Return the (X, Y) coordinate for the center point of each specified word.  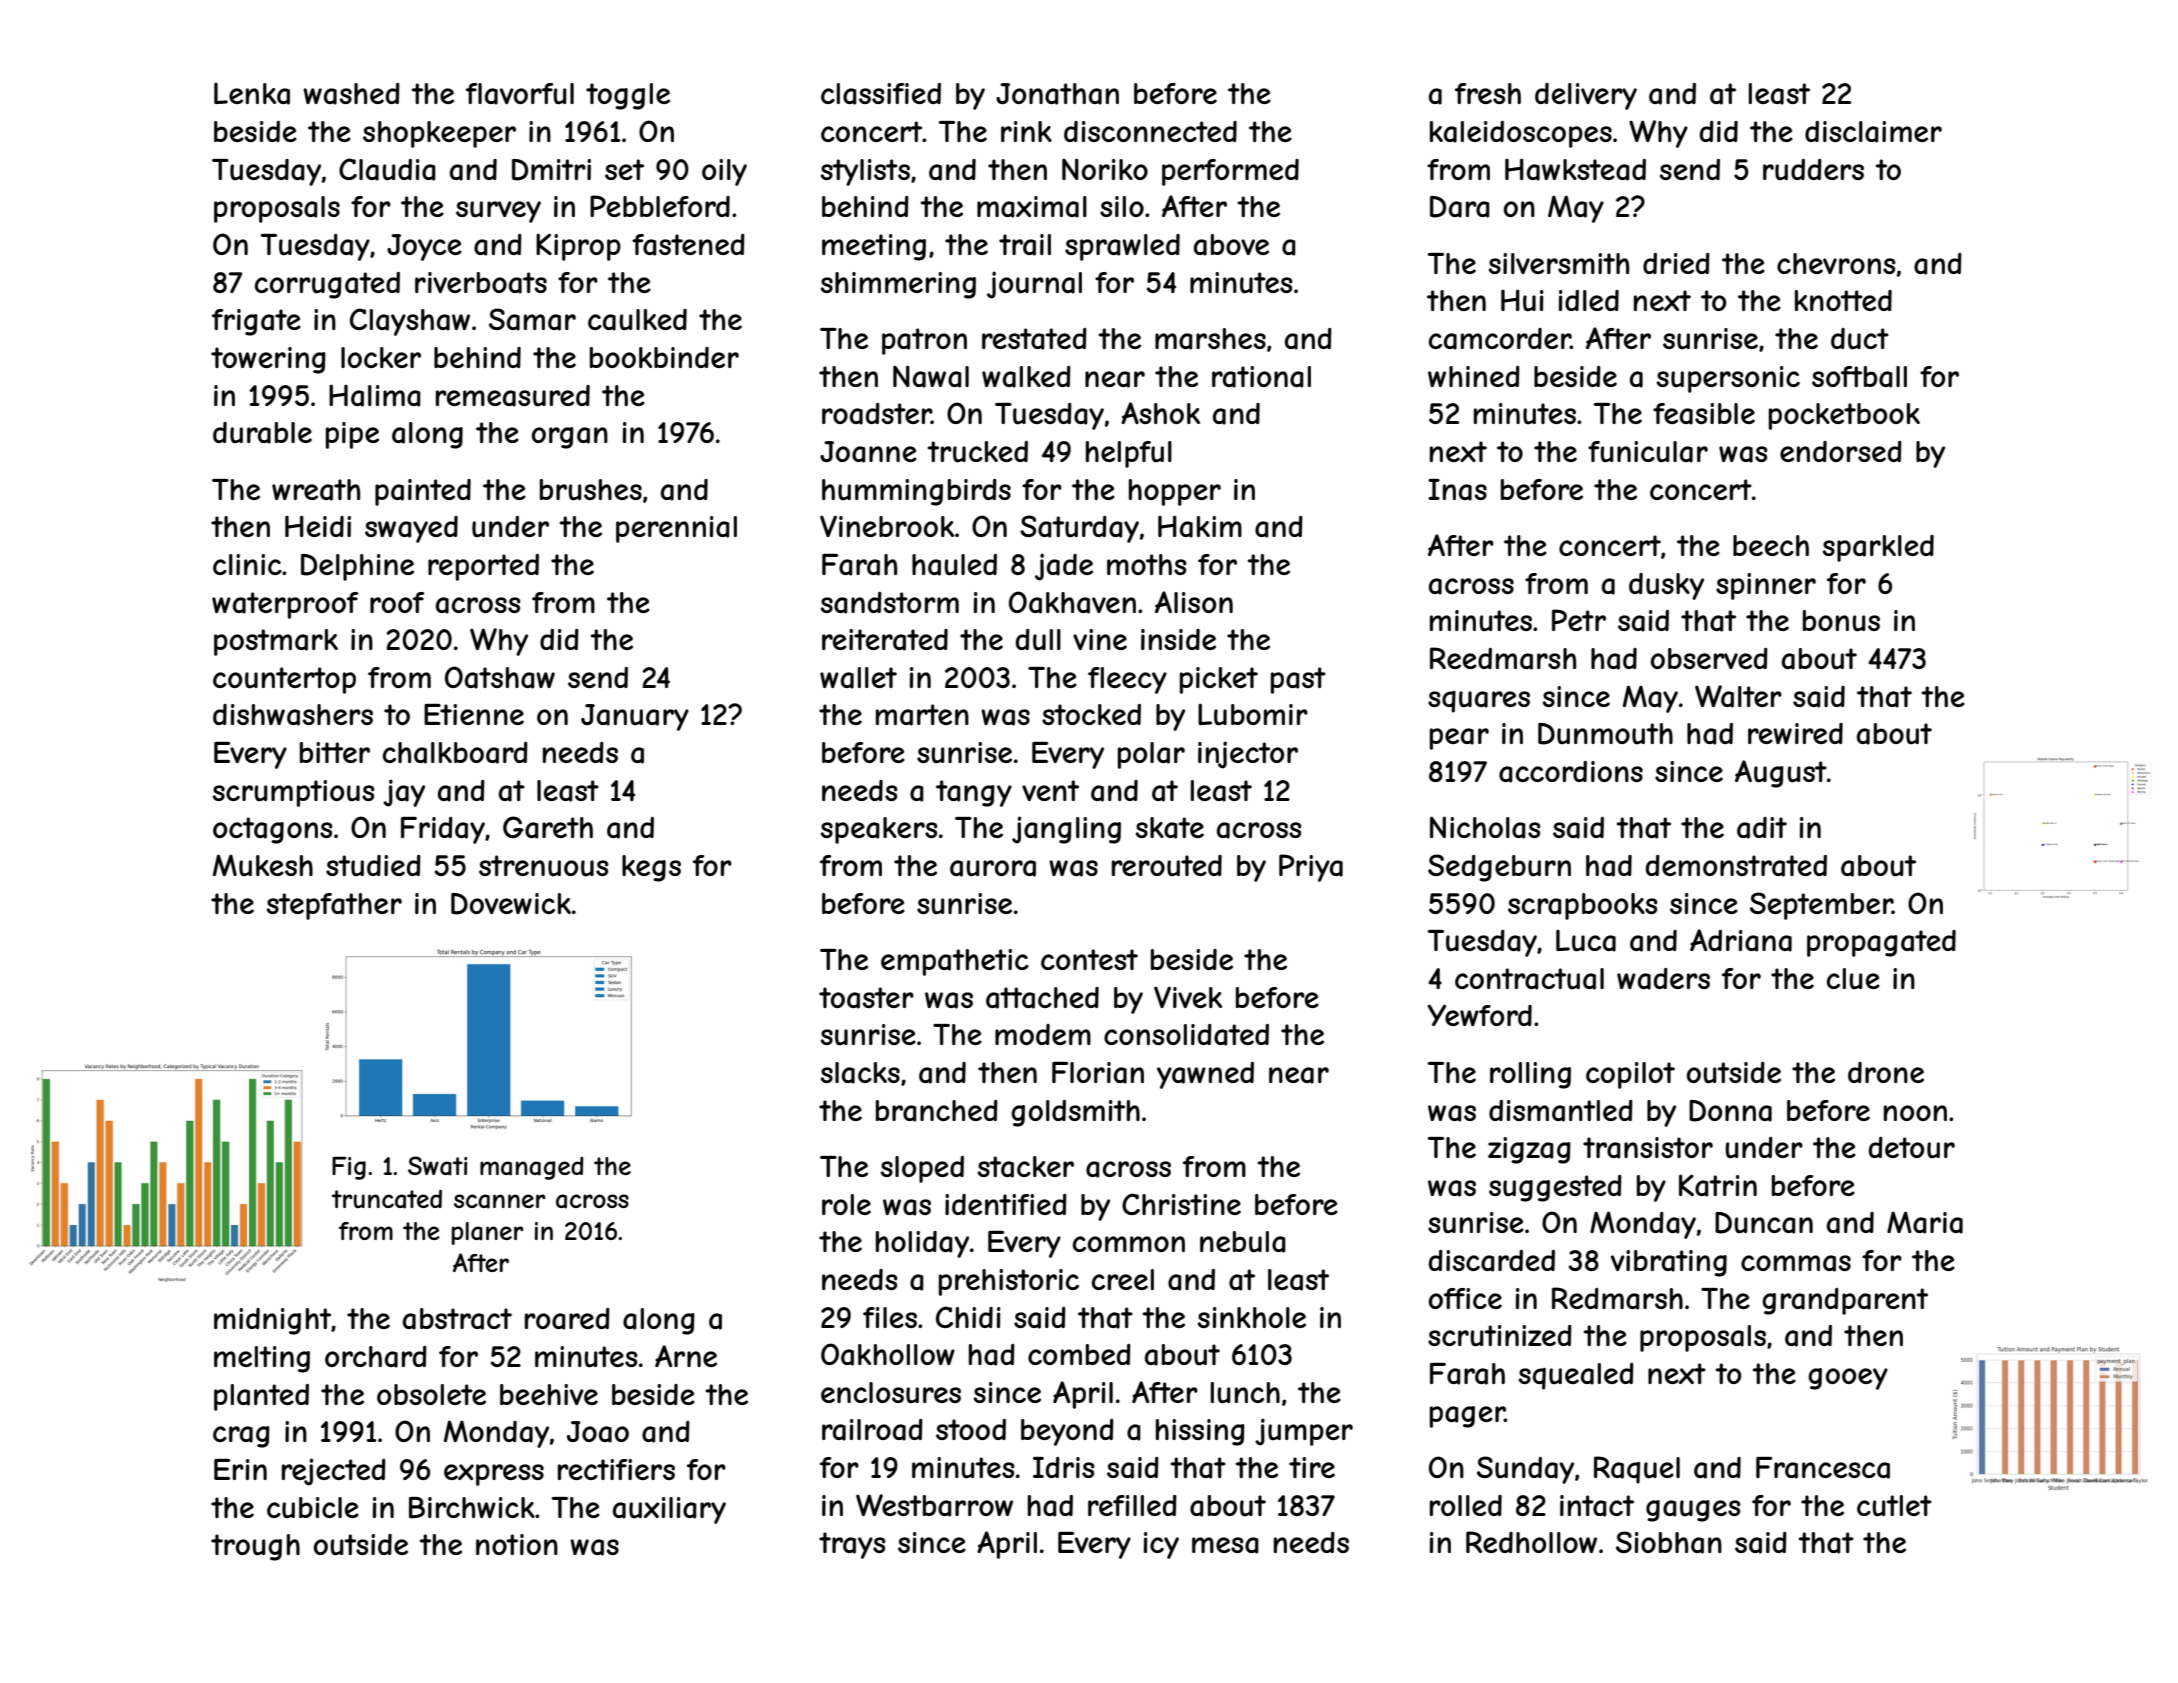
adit (1762, 828)
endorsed (1841, 451)
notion (517, 1544)
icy (1161, 1545)
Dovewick (511, 904)
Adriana (1741, 940)
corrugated (327, 285)
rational (1261, 377)
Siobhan (1669, 1542)
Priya (1311, 868)
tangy (974, 793)
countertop (284, 680)
